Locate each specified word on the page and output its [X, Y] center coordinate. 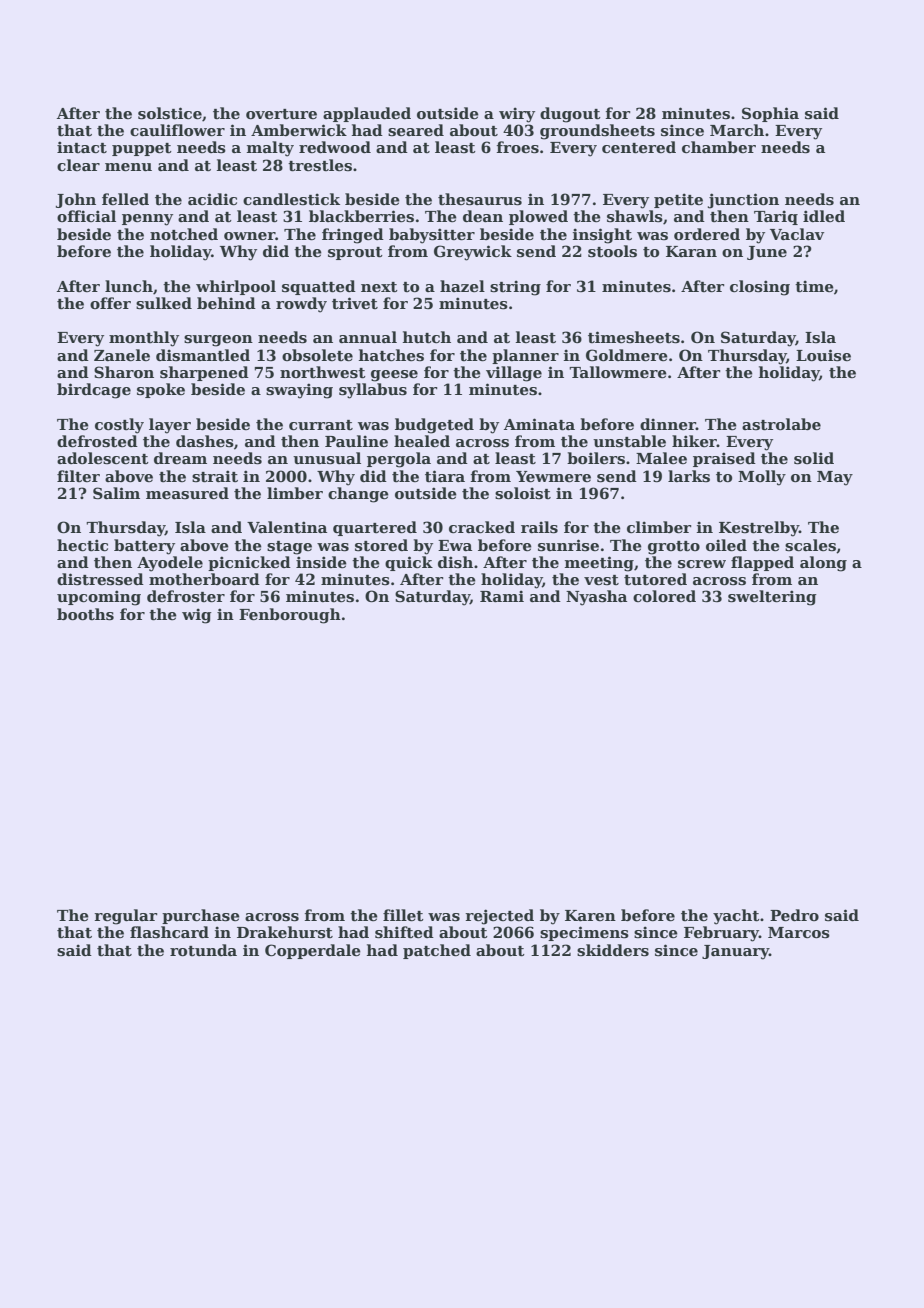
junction [743, 201]
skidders [613, 950]
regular [125, 917]
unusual [327, 458]
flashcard [169, 932]
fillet [403, 915]
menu [128, 167]
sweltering [772, 598]
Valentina [287, 527]
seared [416, 130]
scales [810, 545]
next [379, 287]
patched [437, 951]
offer [110, 303]
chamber [719, 147]
